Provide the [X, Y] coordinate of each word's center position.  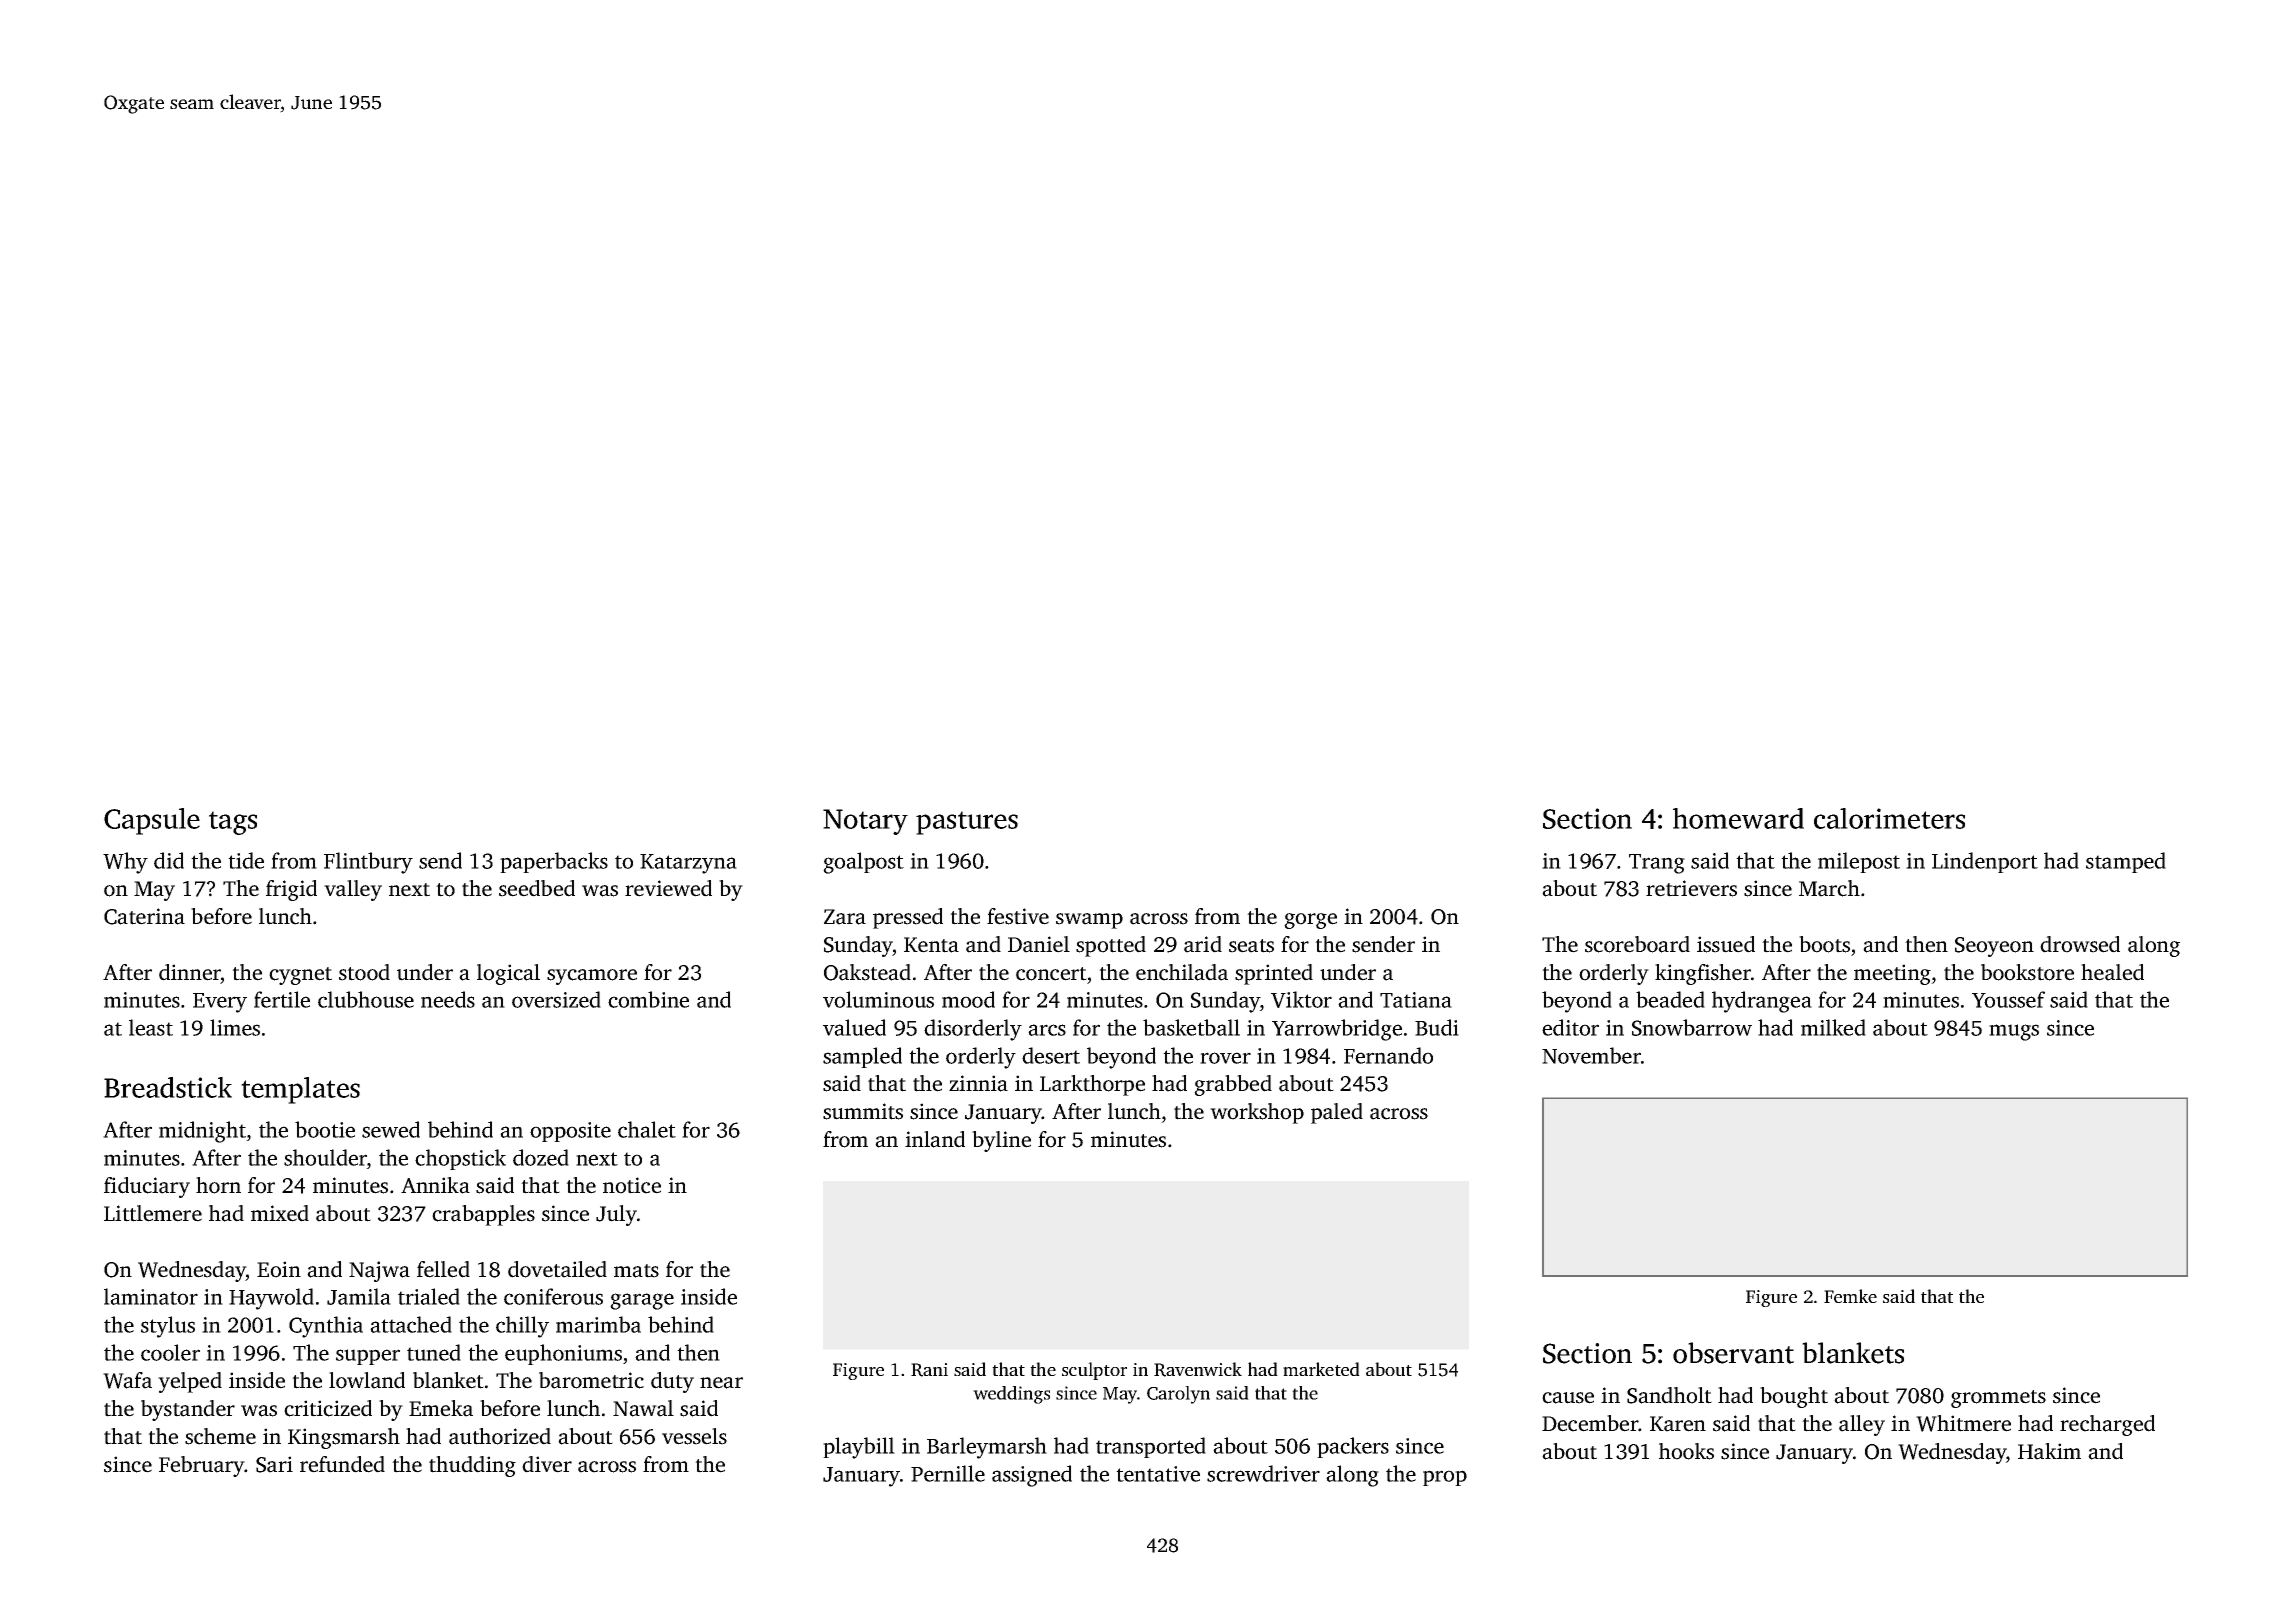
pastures [967, 823]
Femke [1850, 1296]
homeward [1738, 818]
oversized [556, 999]
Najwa [379, 1271]
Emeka [441, 1408]
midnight [202, 1132]
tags [233, 823]
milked [1833, 1027]
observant [1733, 1353]
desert [1051, 1055]
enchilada [1182, 972]
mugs [2014, 1032]
